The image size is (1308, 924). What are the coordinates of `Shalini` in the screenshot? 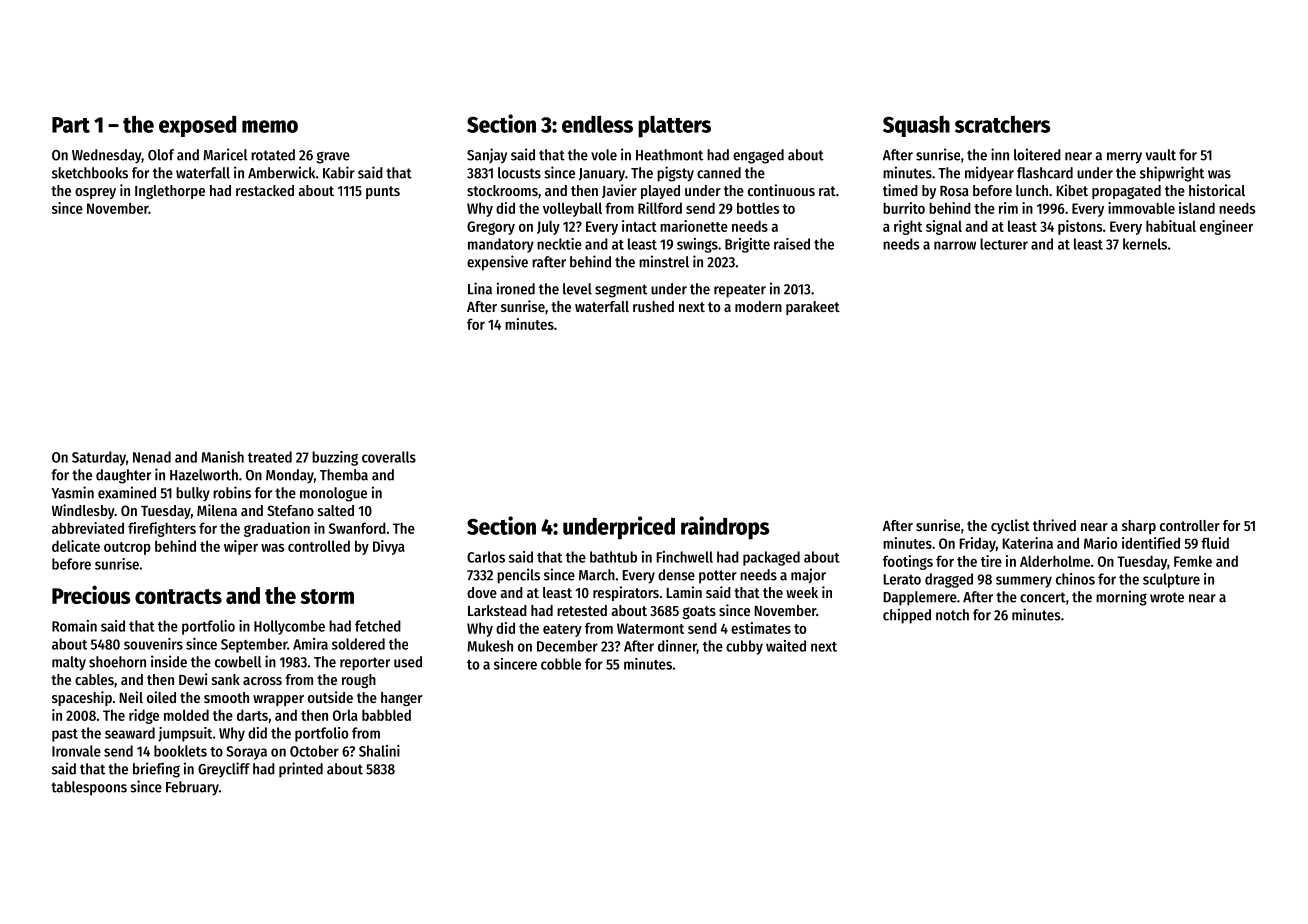 It's located at (379, 751).
